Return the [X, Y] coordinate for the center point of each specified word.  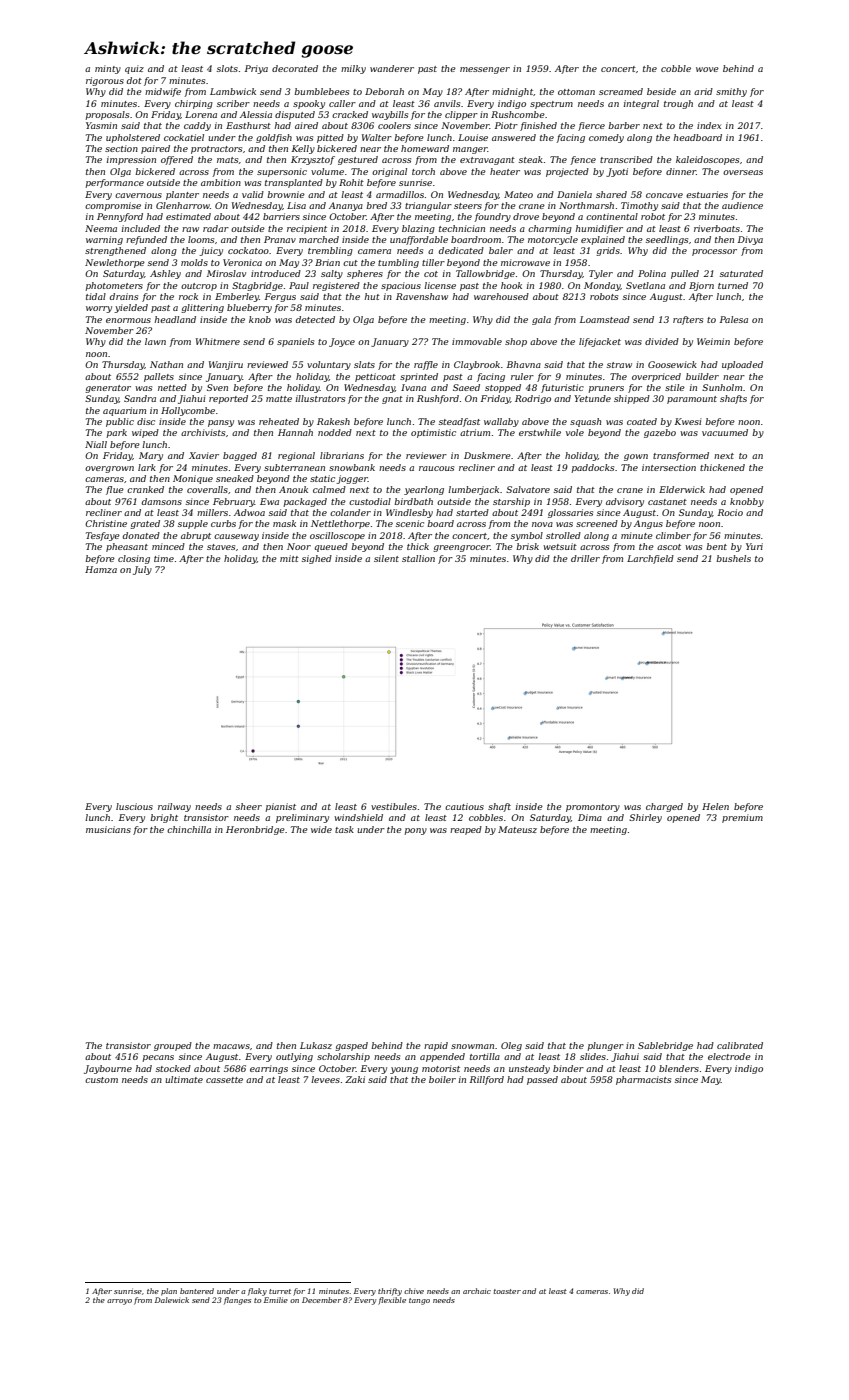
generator [108, 389]
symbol [527, 536]
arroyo [119, 1302]
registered [336, 286]
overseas [743, 172]
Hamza [101, 569]
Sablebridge [665, 1046]
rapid [436, 1046]
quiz [134, 69]
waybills [390, 115]
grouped [173, 1046]
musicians [108, 829]
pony [416, 831]
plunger [606, 1046]
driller [585, 558]
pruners [606, 389]
